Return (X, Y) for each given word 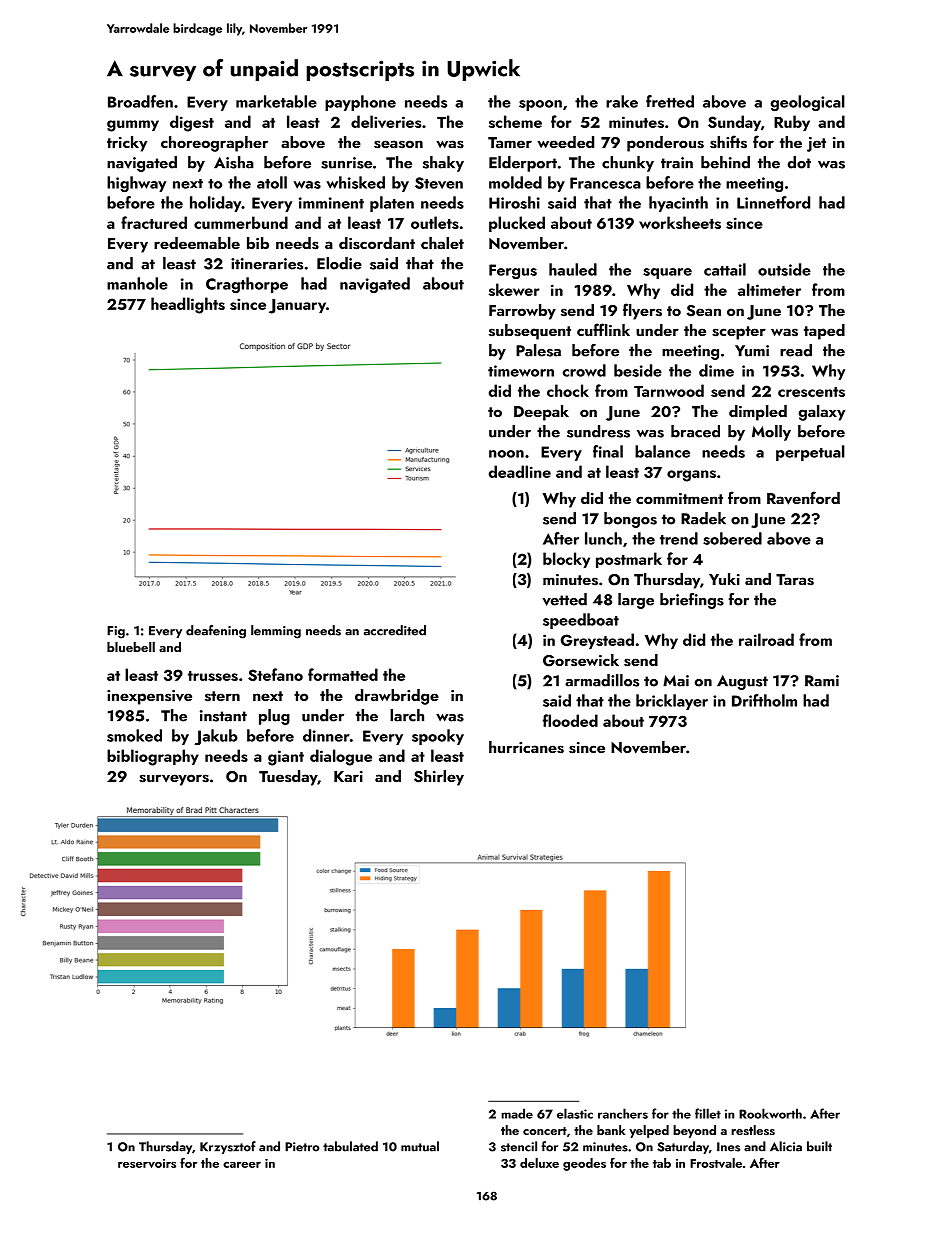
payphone (360, 103)
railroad (766, 639)
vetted (564, 599)
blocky (566, 560)
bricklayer (672, 702)
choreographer (214, 144)
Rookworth (770, 1113)
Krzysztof (228, 1147)
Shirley (439, 778)
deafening (216, 632)
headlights (188, 305)
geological (808, 103)
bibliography (153, 757)
